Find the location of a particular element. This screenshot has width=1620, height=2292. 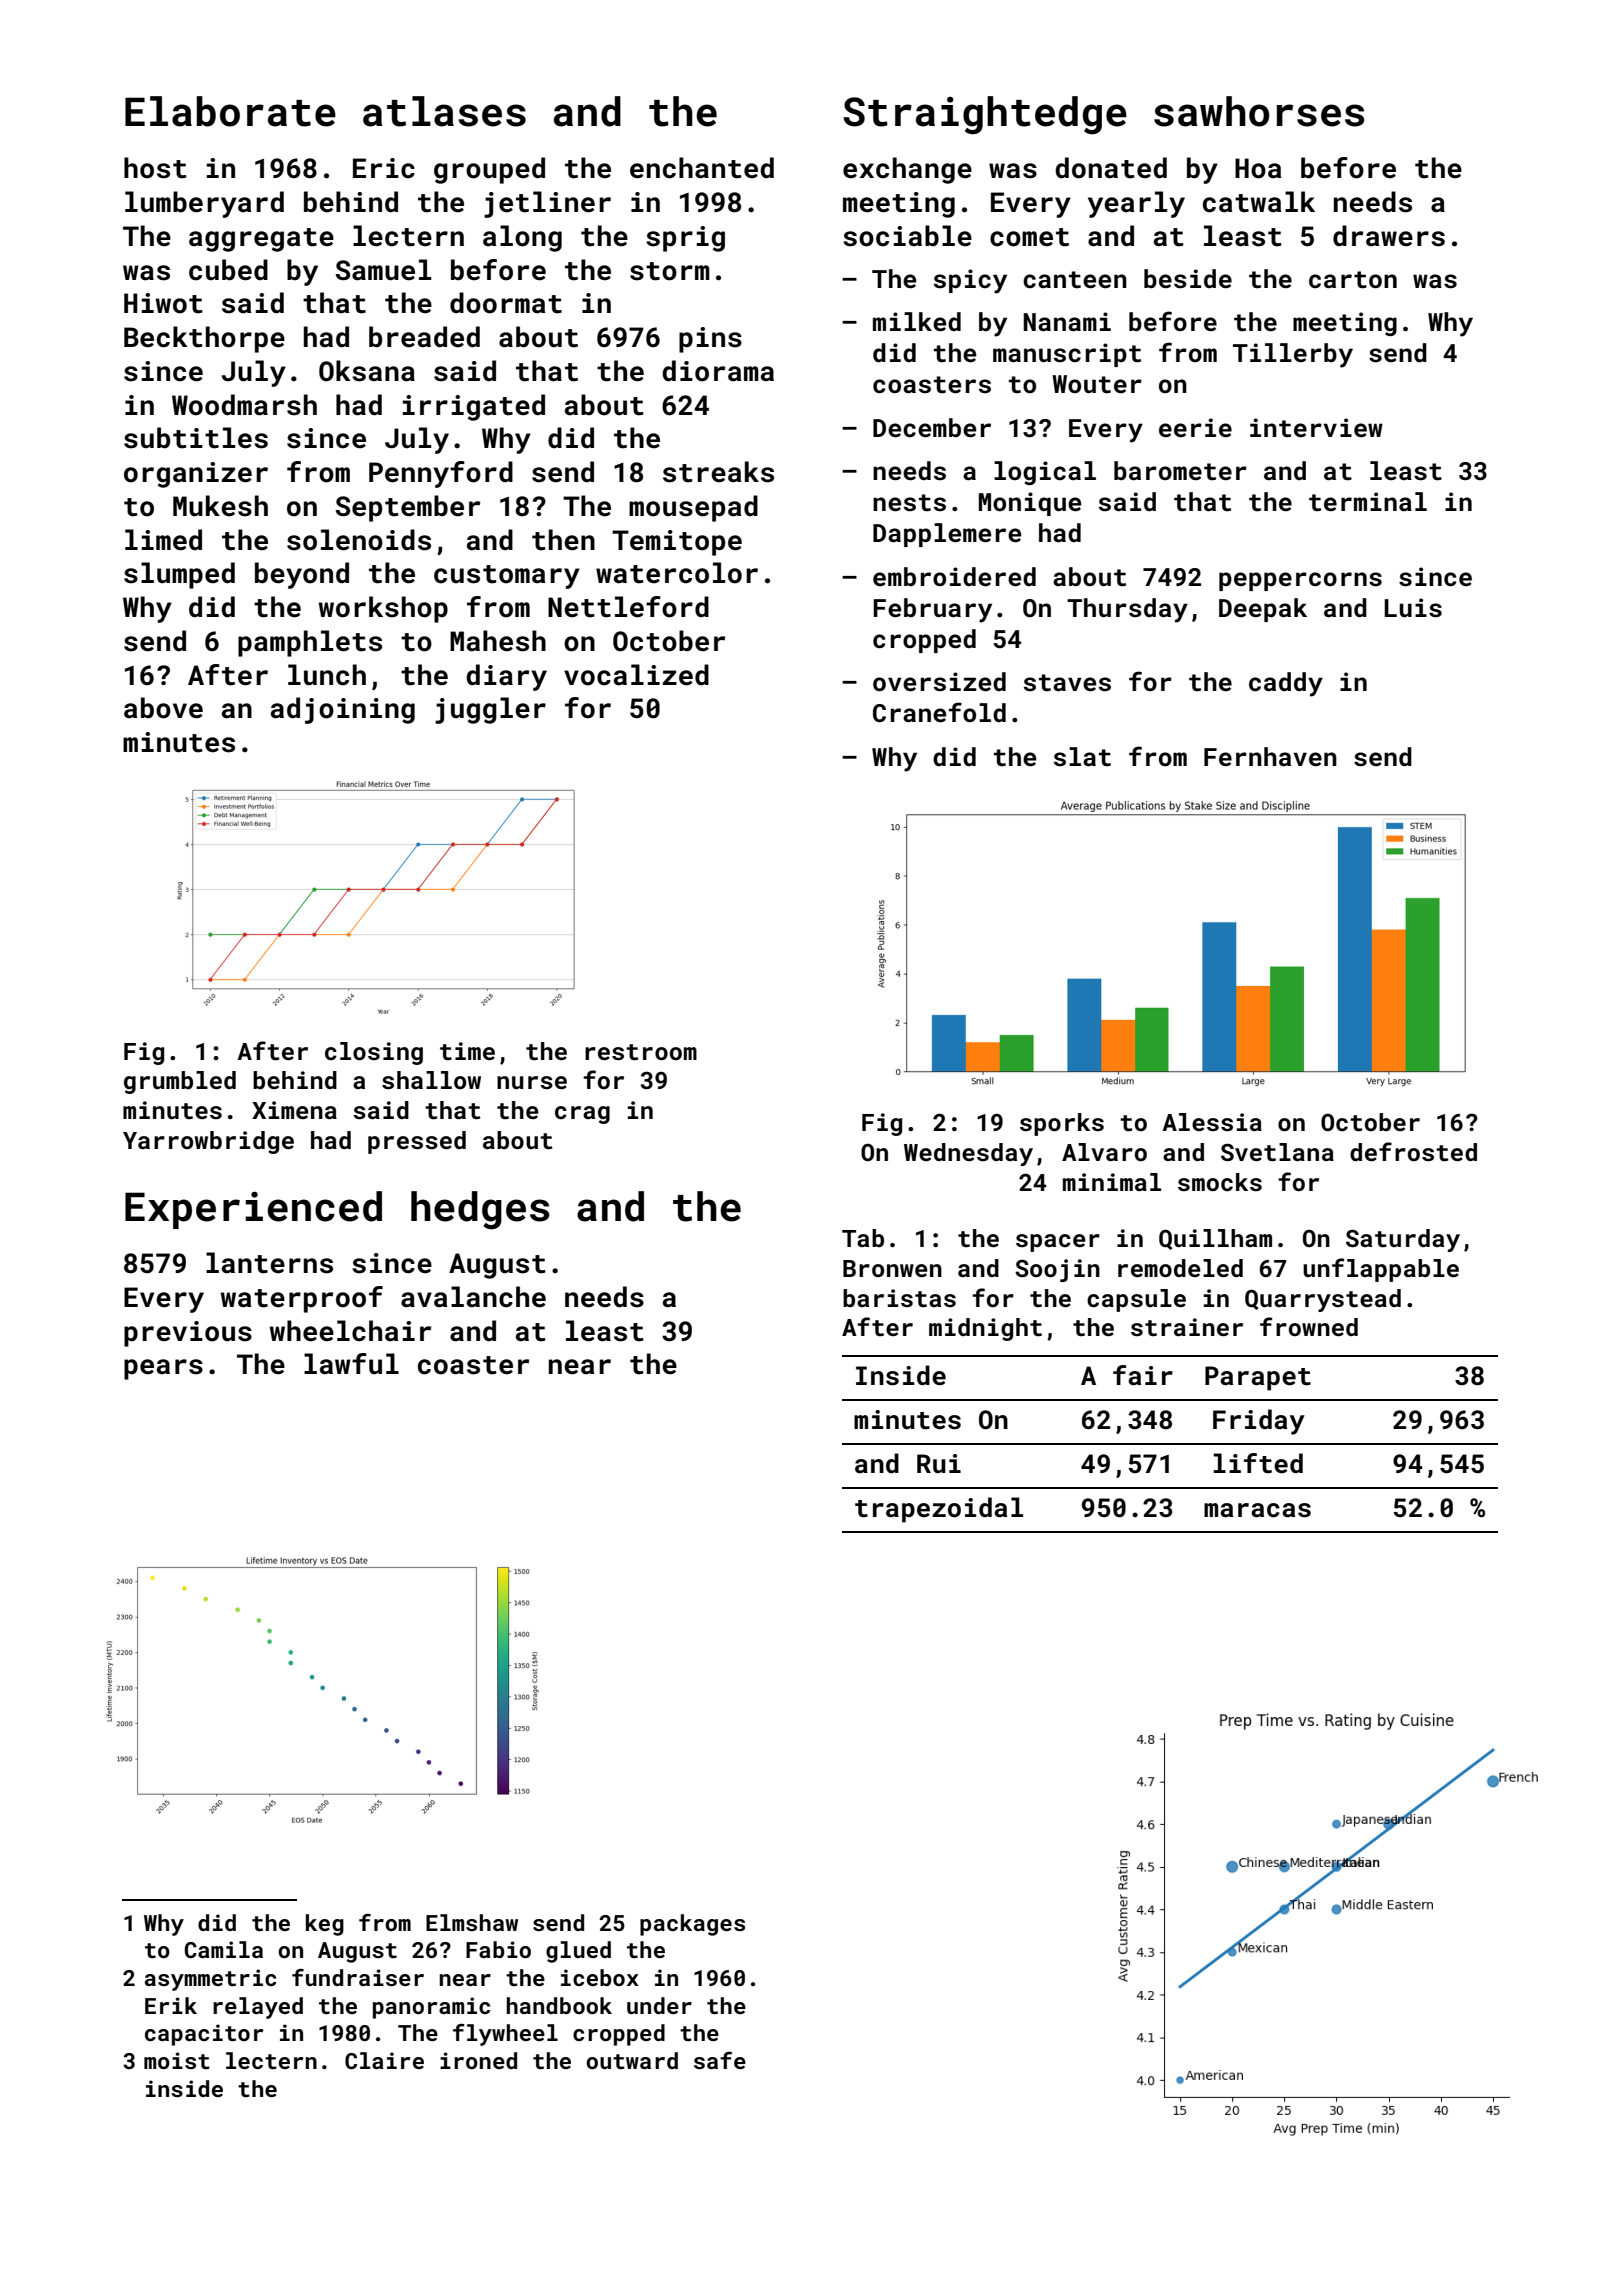

Luis is located at coordinates (1413, 608).
